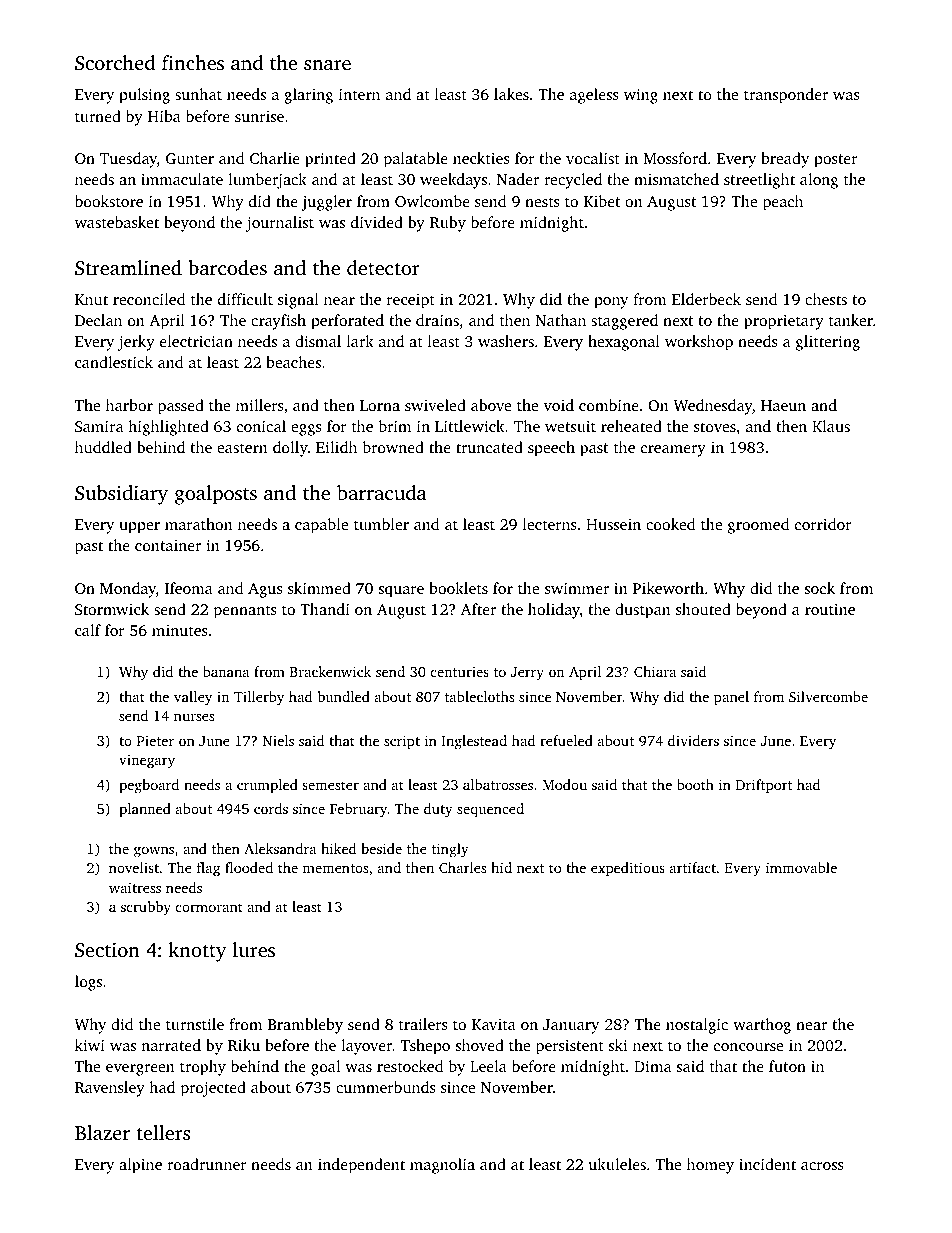 Image resolution: width=952 pixels, height=1233 pixels. What do you see at coordinates (506, 341) in the document?
I see `washers` at bounding box center [506, 341].
